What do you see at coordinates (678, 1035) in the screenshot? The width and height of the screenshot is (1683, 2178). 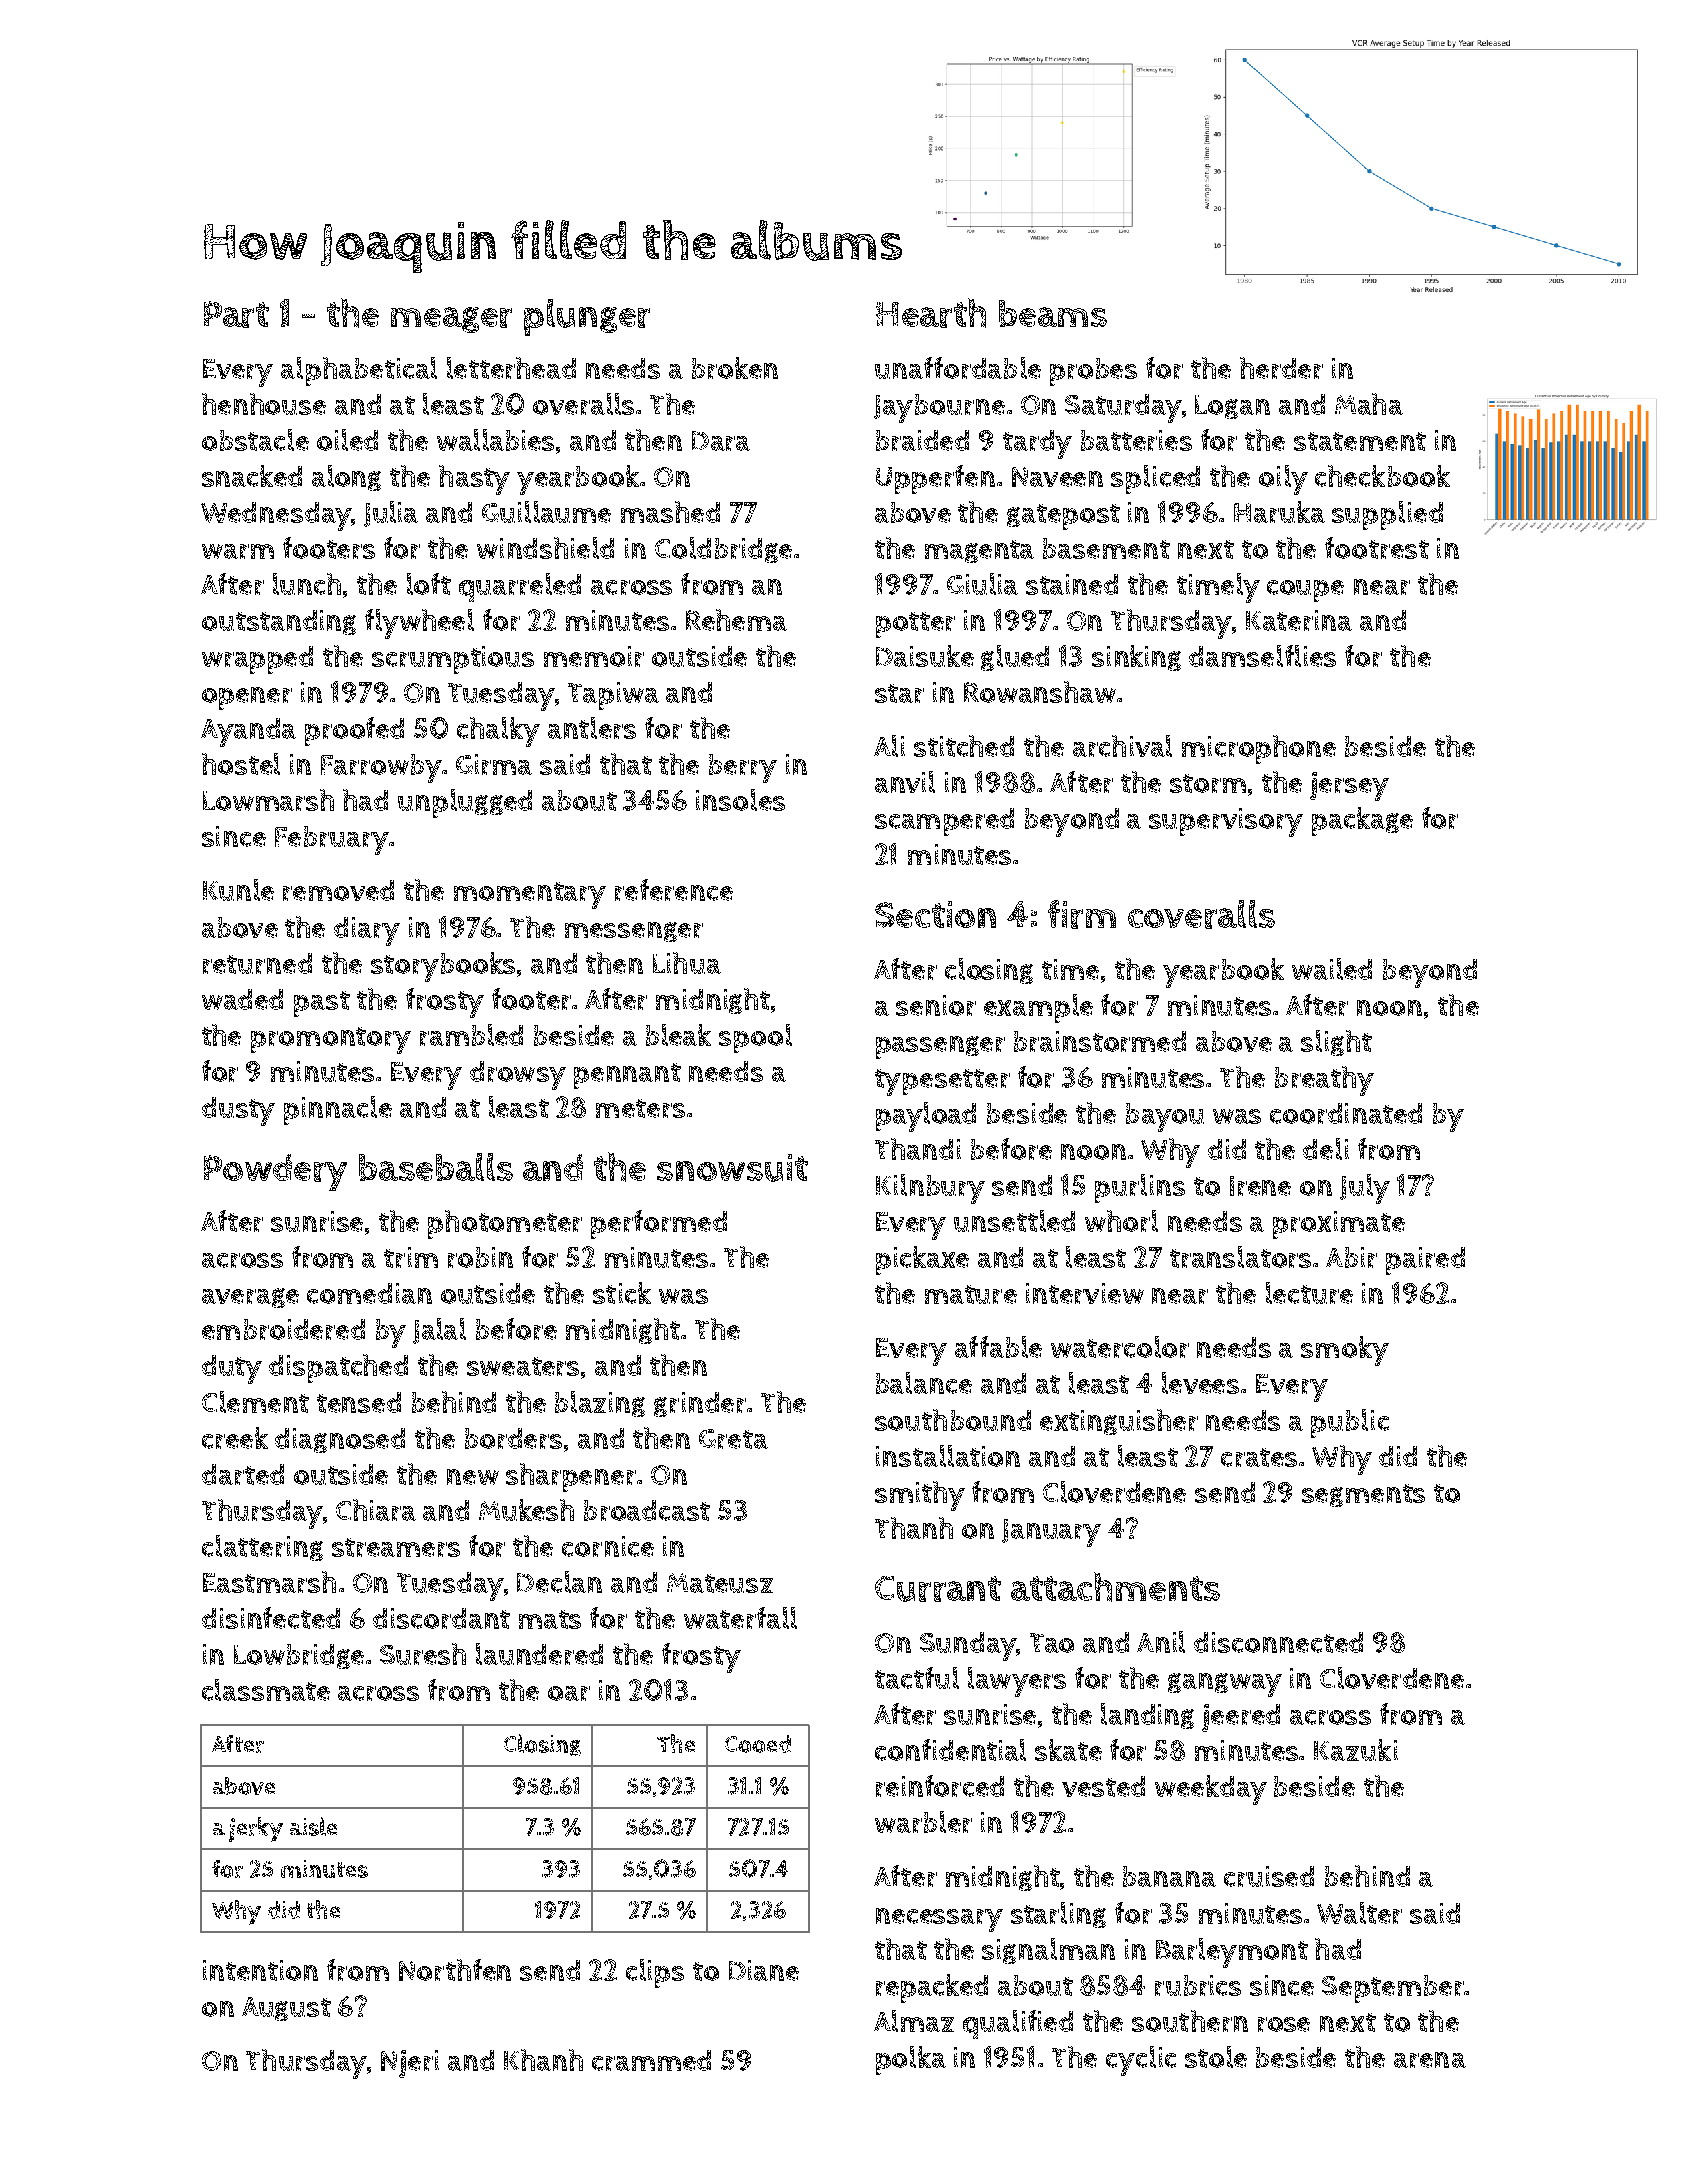 I see `bleak` at bounding box center [678, 1035].
